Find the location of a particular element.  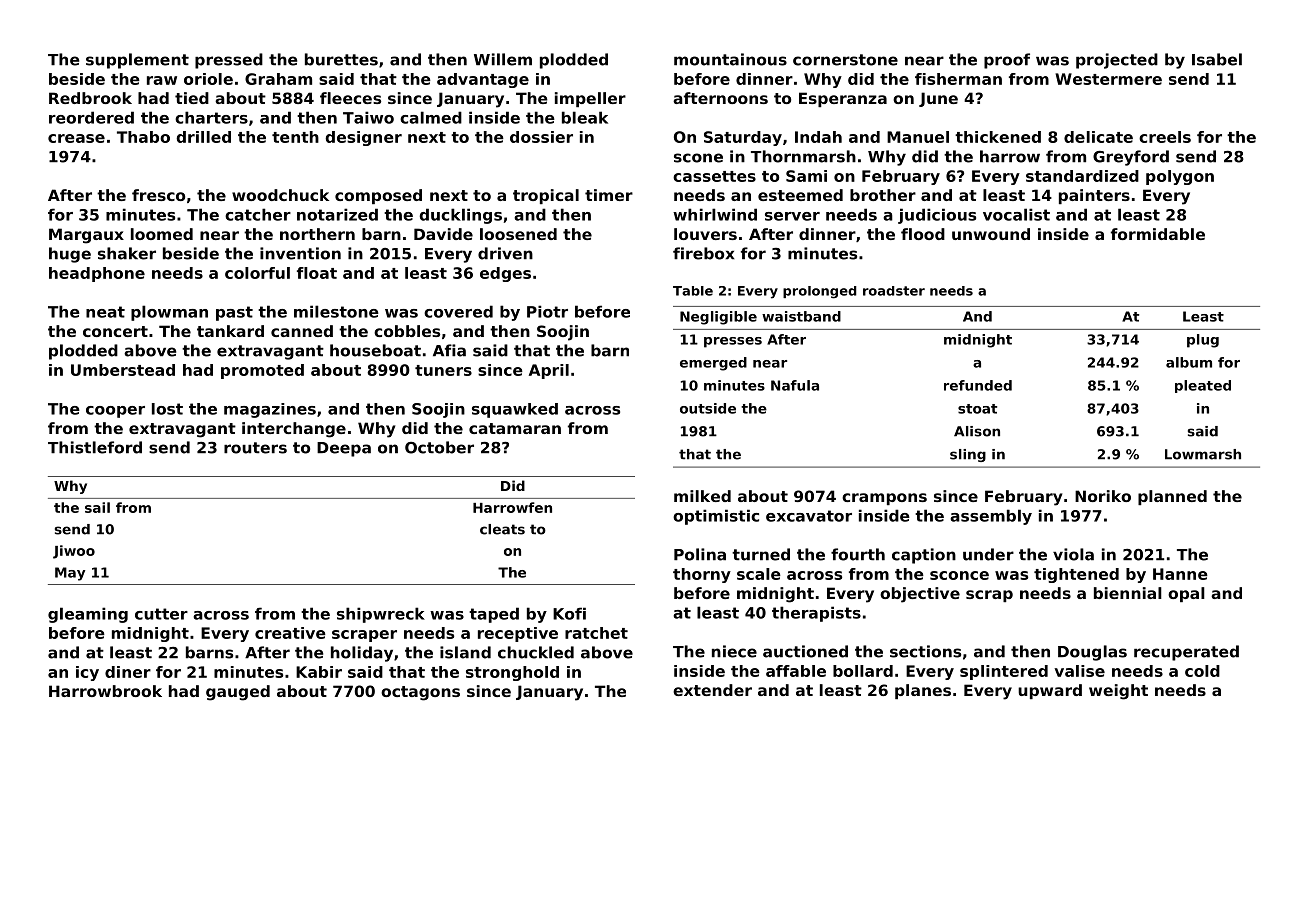

icy is located at coordinates (87, 673).
